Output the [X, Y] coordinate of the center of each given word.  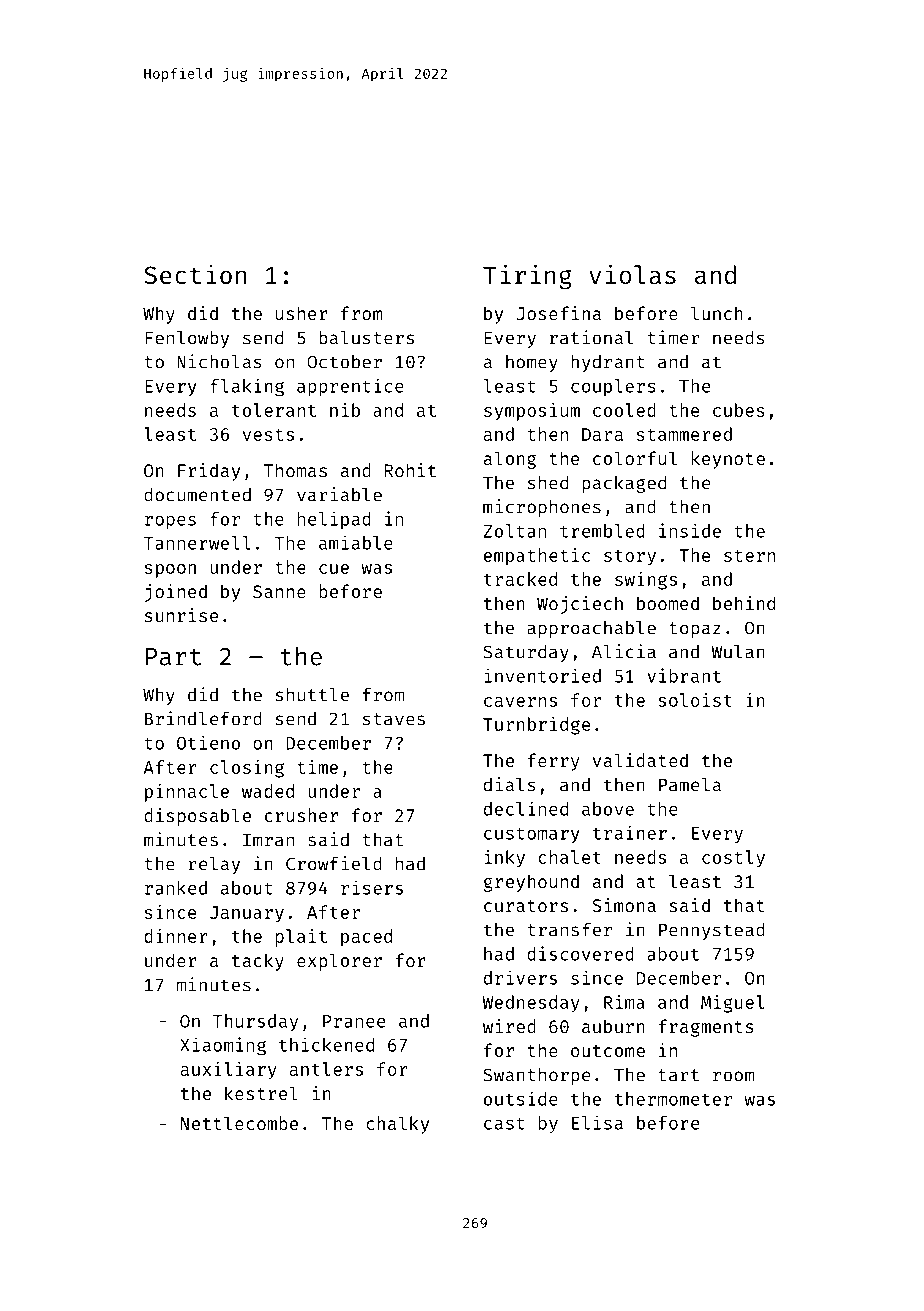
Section [195, 274]
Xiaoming [223, 1046]
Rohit [410, 470]
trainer [630, 832]
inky [505, 859]
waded [268, 791]
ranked [176, 888]
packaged [624, 484]
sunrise [181, 615]
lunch [717, 313]
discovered [580, 953]
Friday [209, 472]
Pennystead [712, 931]
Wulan [738, 652]
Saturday [526, 653]
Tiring [527, 277]
